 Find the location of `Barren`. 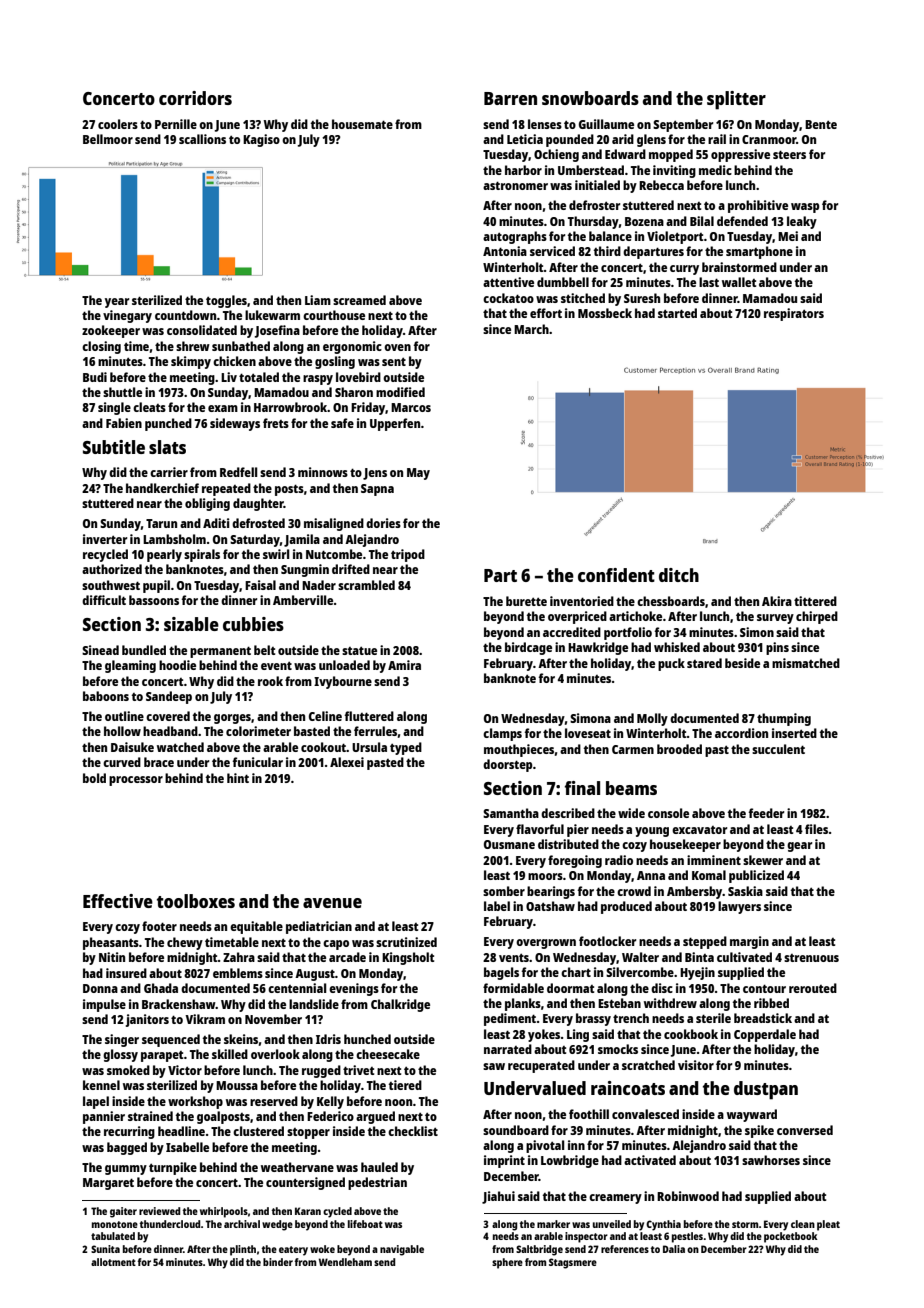

Barren is located at coordinates (510, 98).
